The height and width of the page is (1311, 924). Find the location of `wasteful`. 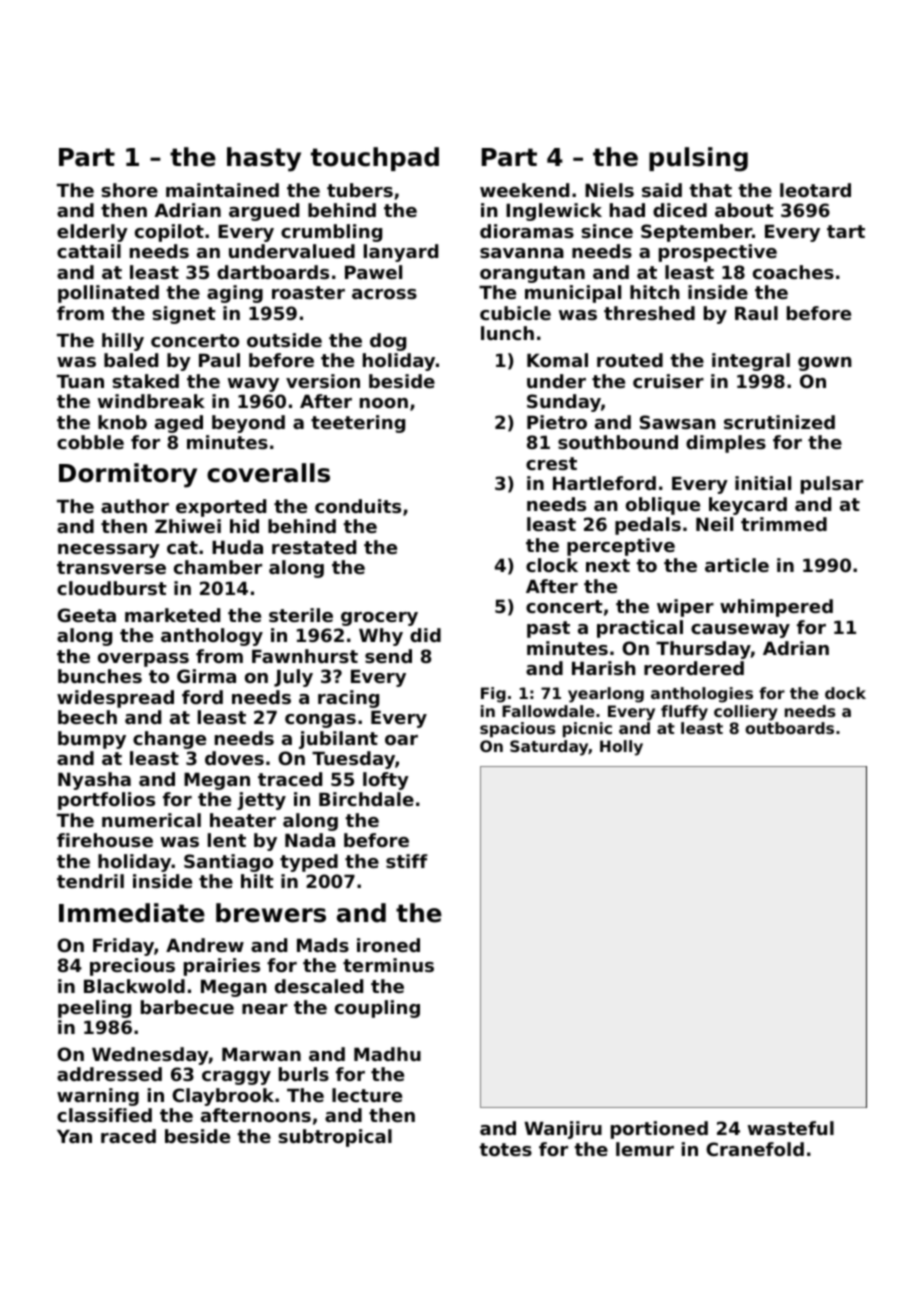

wasteful is located at coordinates (791, 1128).
